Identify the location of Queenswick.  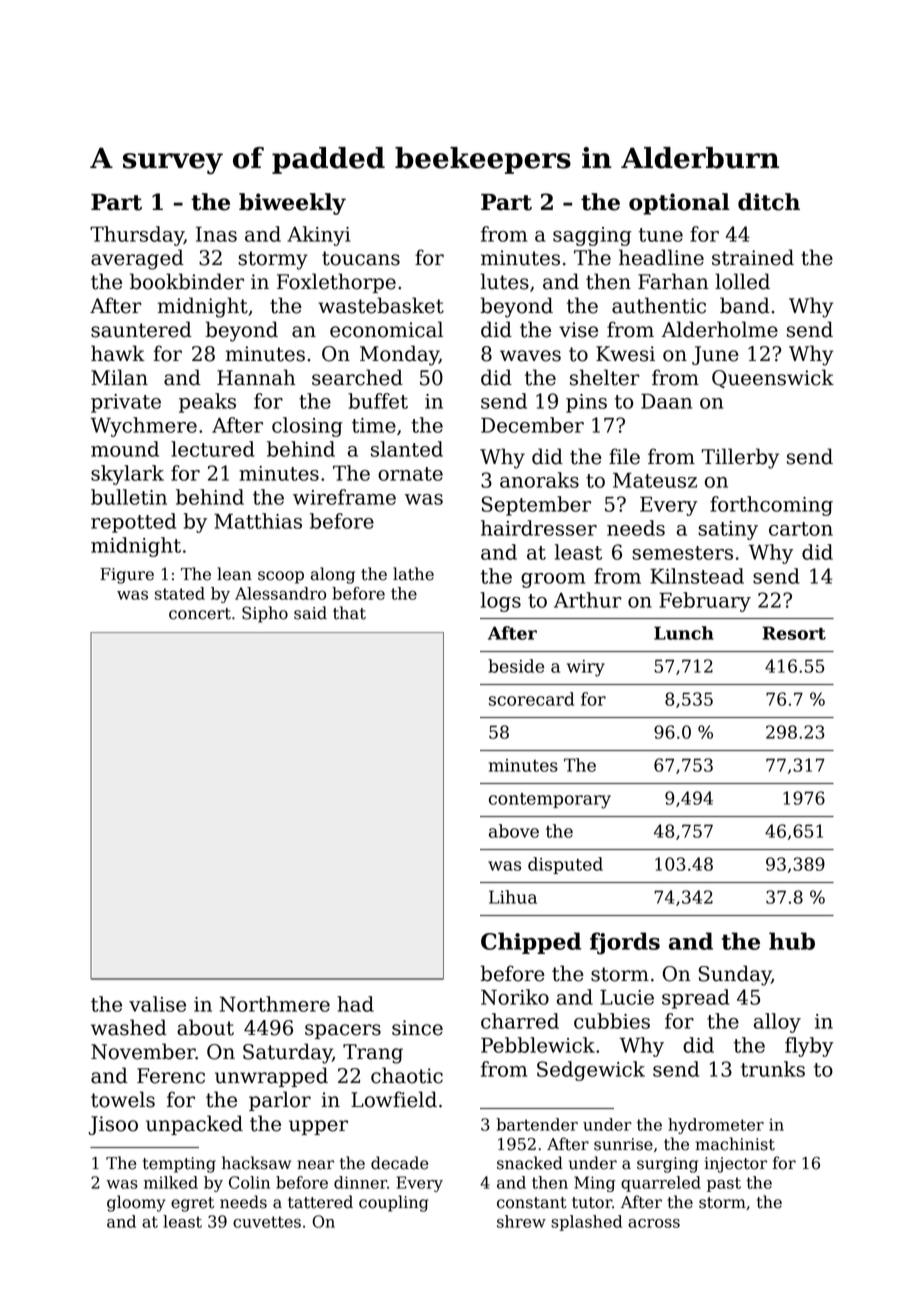
(773, 378).
